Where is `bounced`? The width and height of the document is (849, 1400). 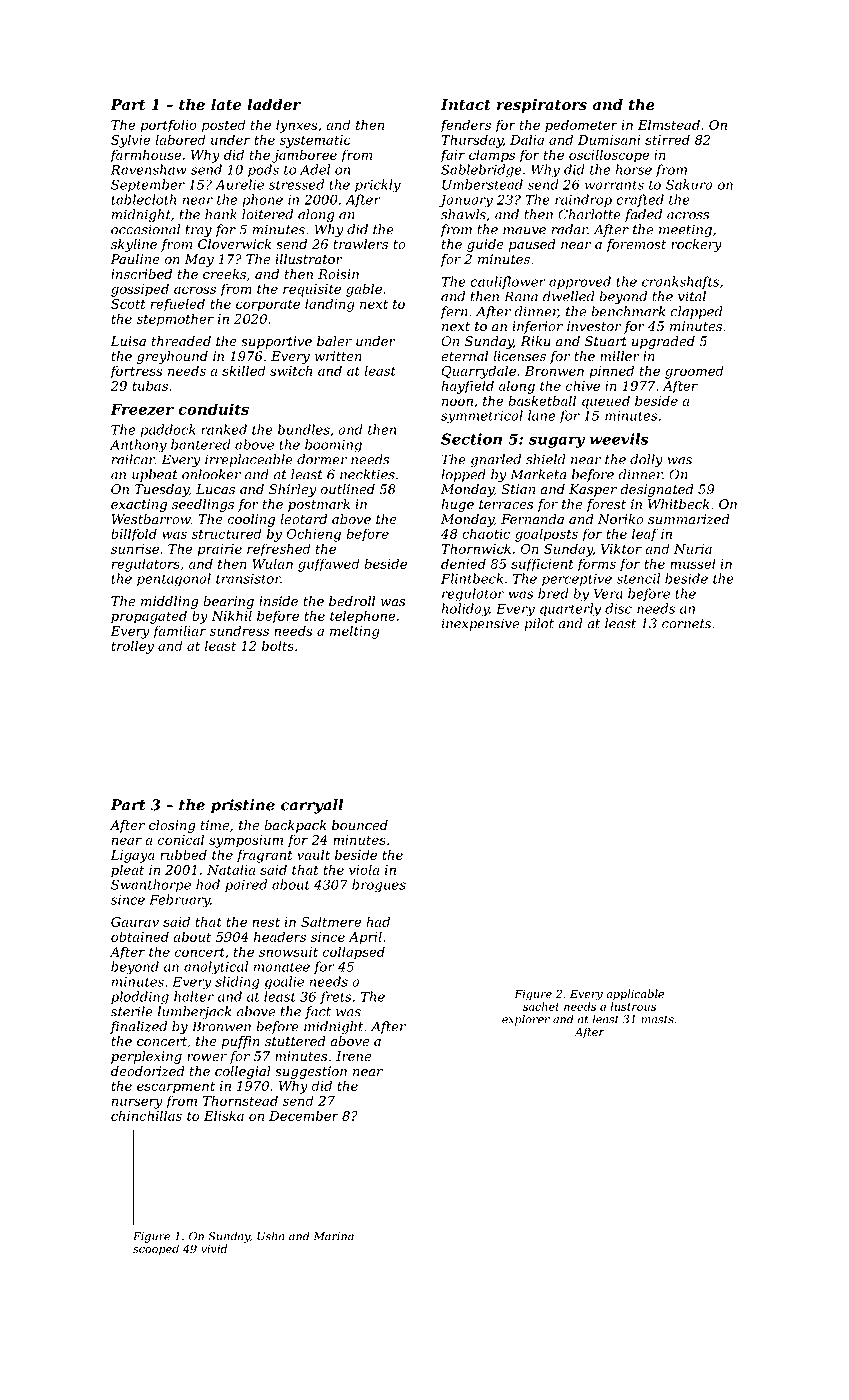 bounced is located at coordinates (360, 825).
